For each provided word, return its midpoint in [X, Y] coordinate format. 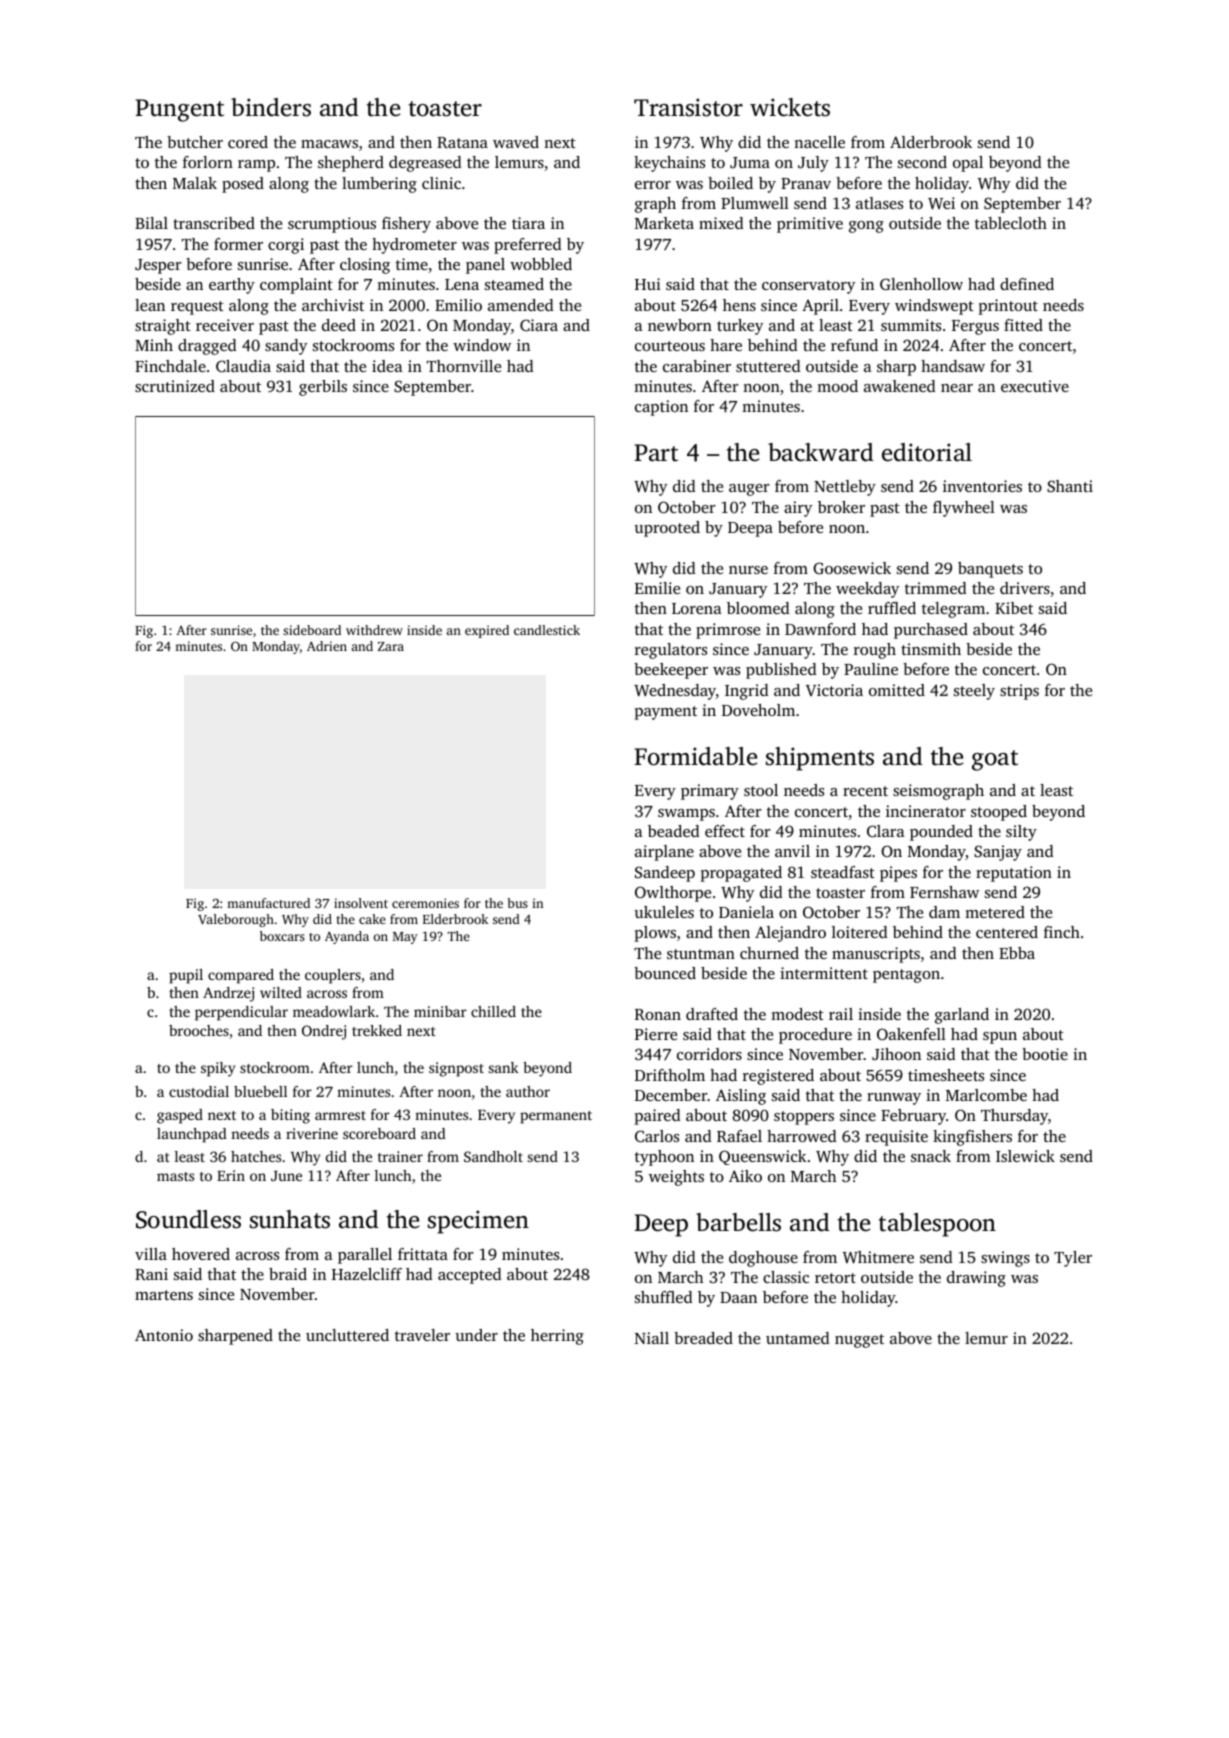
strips [1019, 692]
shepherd [351, 164]
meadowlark [334, 1011]
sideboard [312, 630]
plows [655, 934]
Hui [648, 284]
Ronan [658, 1014]
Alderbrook [931, 142]
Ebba [1017, 953]
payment [666, 713]
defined [1027, 284]
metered [995, 912]
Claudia [243, 366]
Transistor [688, 107]
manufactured [268, 903]
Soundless [188, 1219]
